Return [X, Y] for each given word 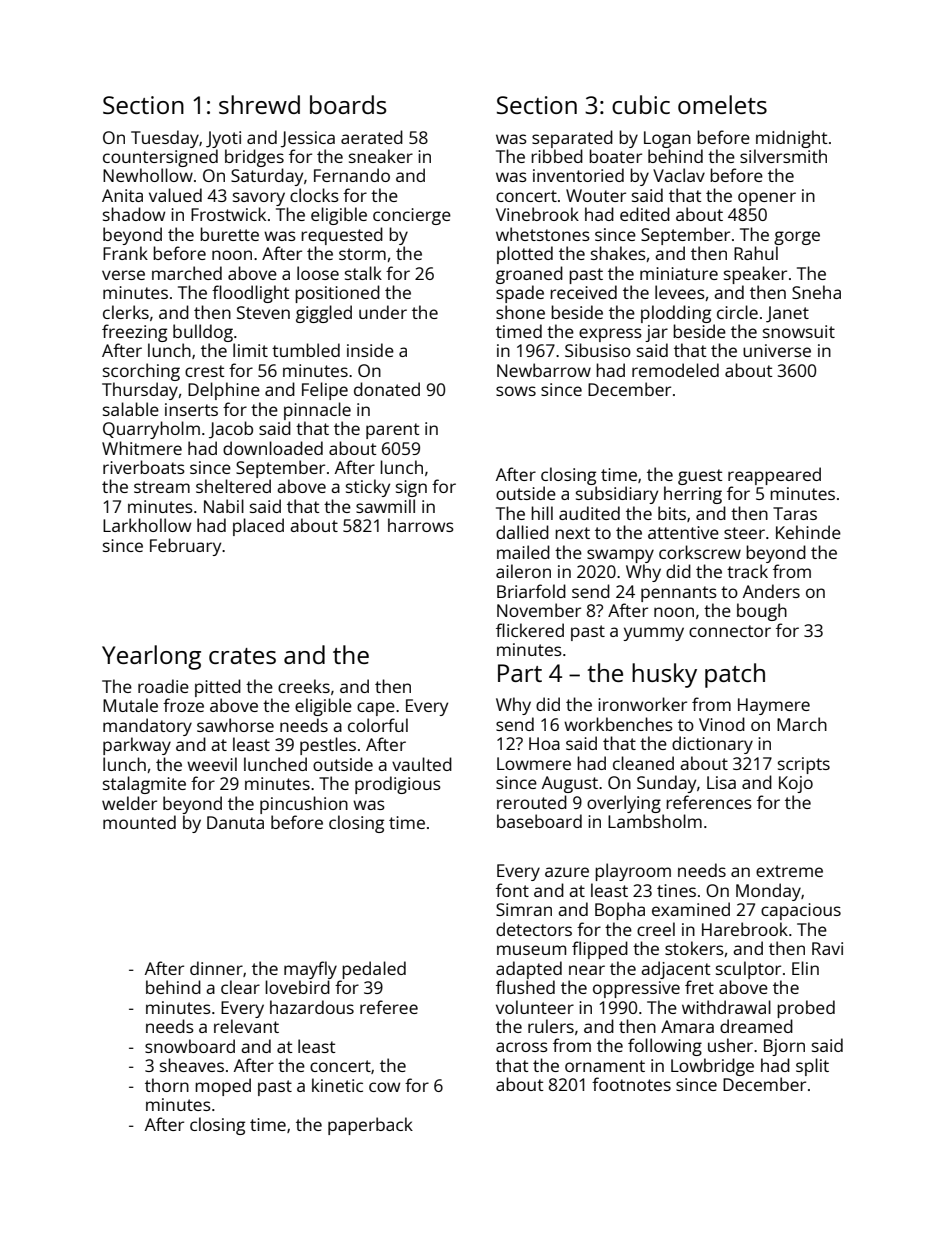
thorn [167, 1085]
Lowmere [534, 763]
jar [656, 333]
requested [342, 236]
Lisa [721, 782]
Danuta [235, 822]
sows [516, 391]
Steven [263, 312]
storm [362, 254]
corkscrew [700, 552]
